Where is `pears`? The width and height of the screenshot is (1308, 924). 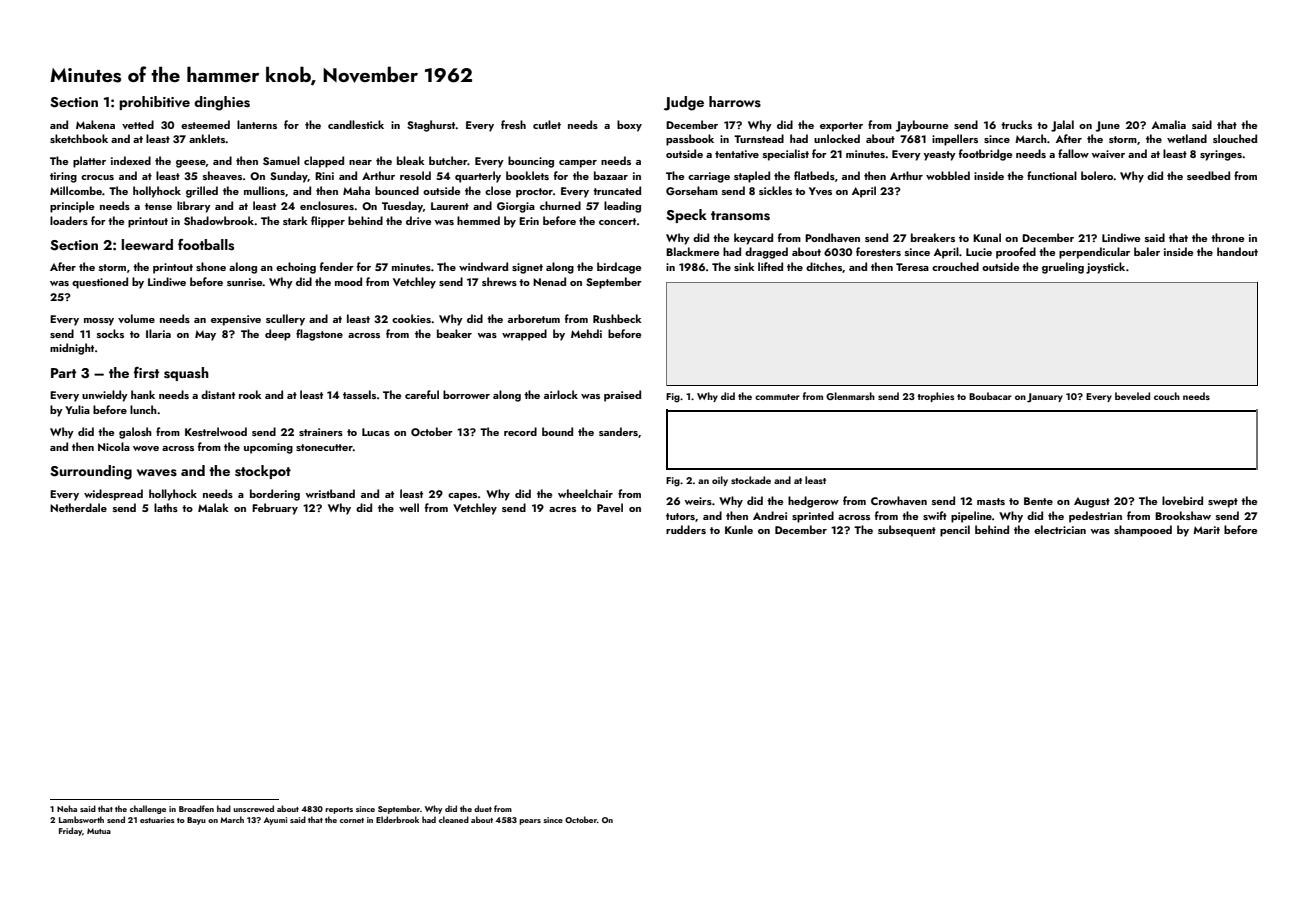
pears is located at coordinates (530, 822).
